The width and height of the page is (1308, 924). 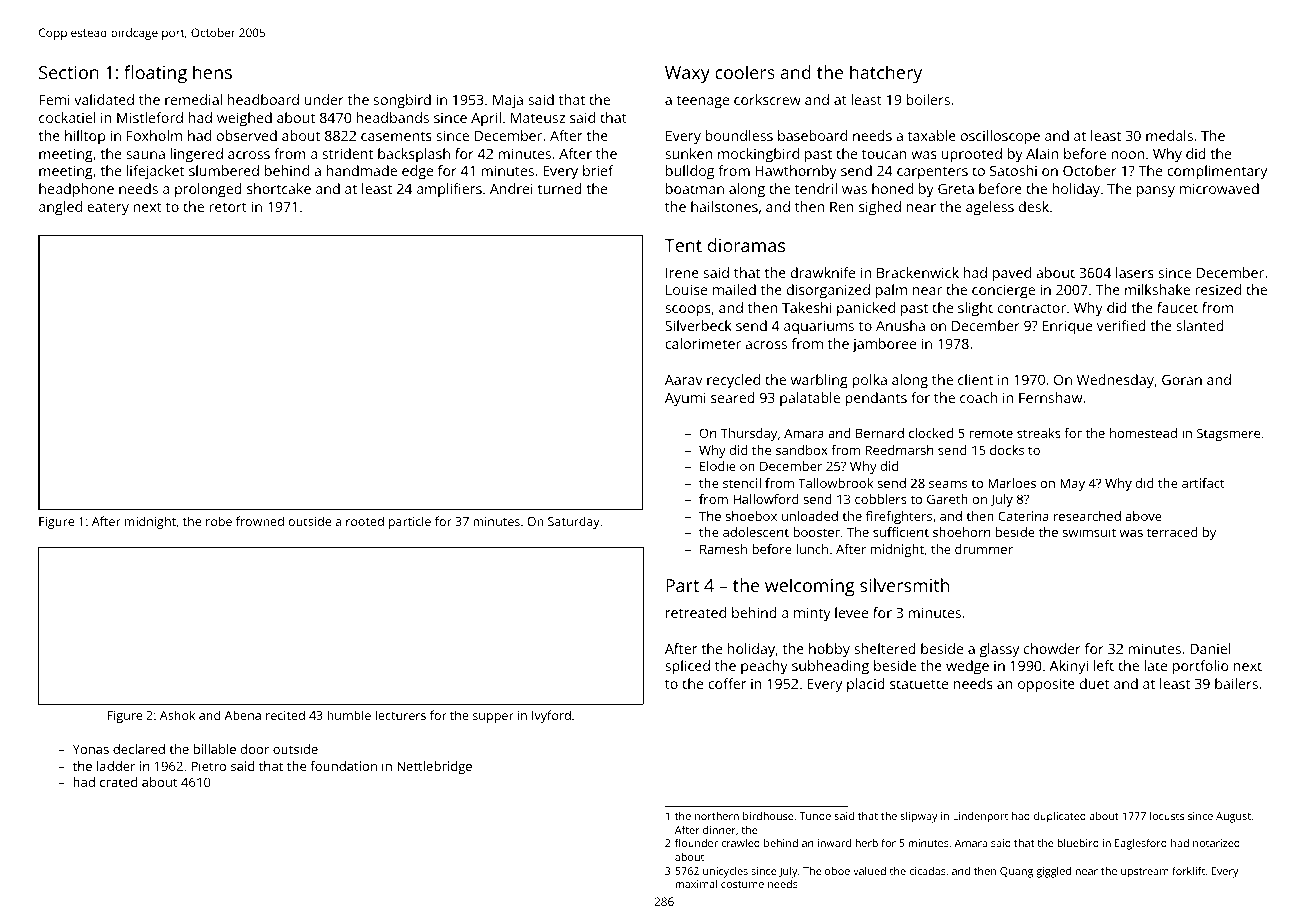 What do you see at coordinates (219, 521) in the page?
I see `robe` at bounding box center [219, 521].
